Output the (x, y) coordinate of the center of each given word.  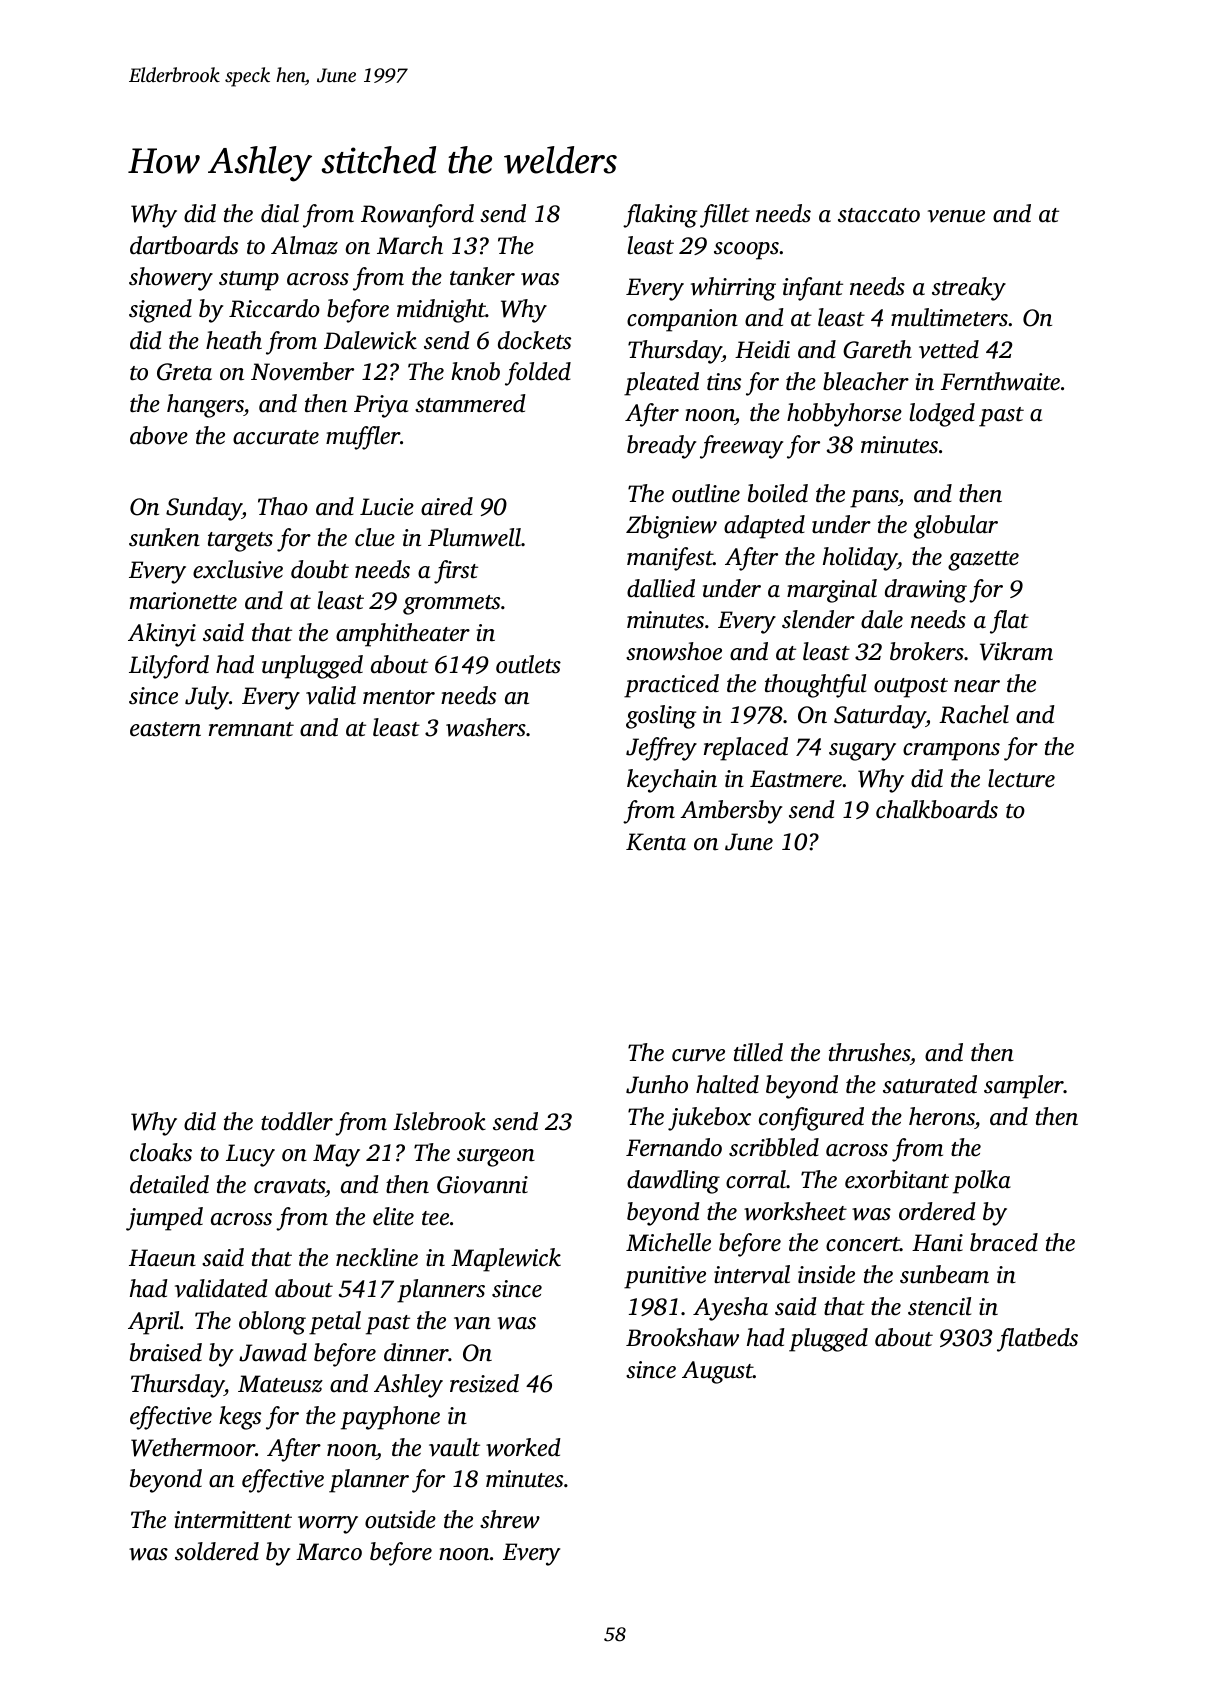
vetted (949, 349)
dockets (534, 340)
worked (523, 1447)
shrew (510, 1519)
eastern (165, 729)
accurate (276, 437)
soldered (217, 1551)
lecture (1021, 778)
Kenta (656, 842)
